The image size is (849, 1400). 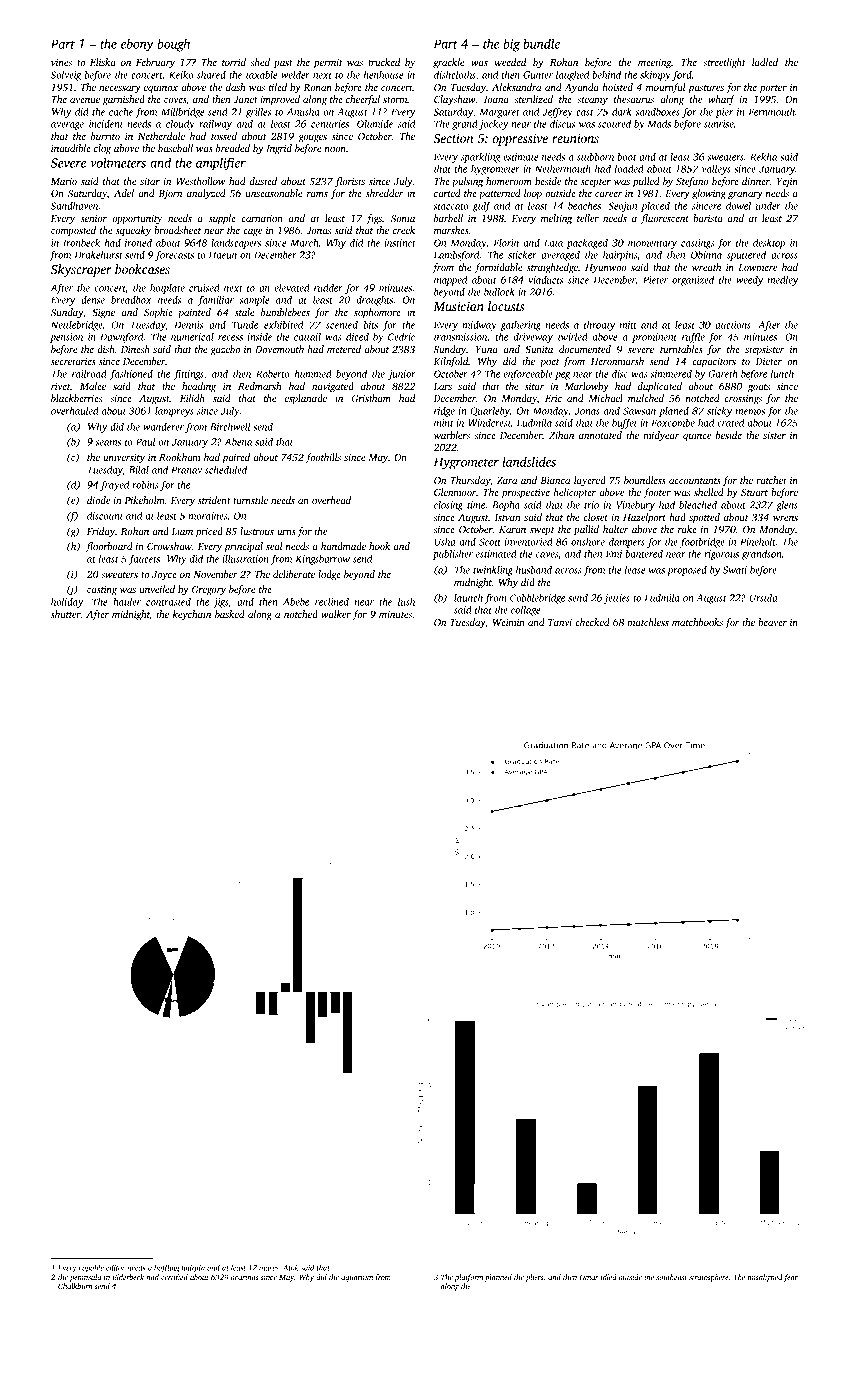 I want to click on florists, so click(x=350, y=182).
